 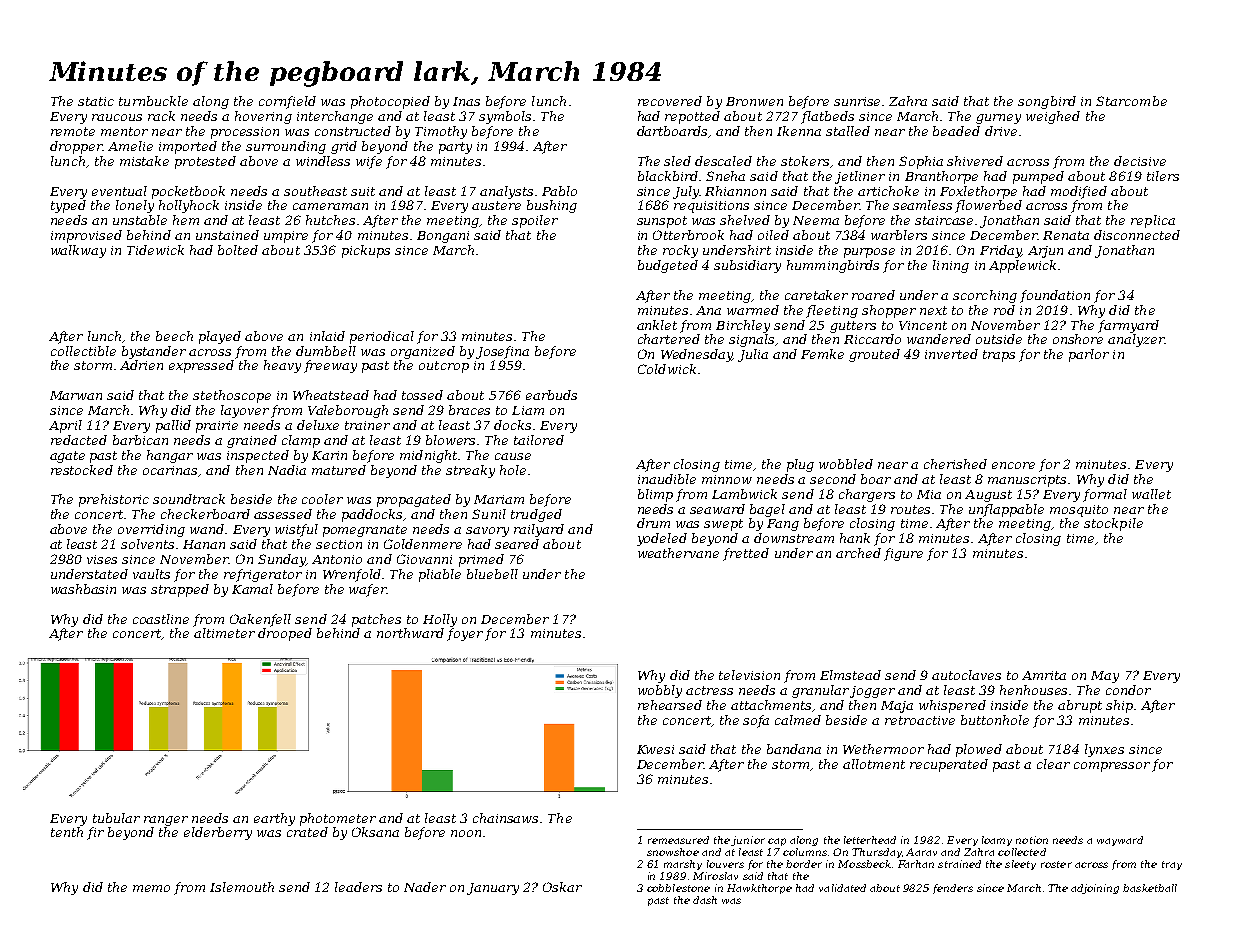 I want to click on memo, so click(x=151, y=888).
